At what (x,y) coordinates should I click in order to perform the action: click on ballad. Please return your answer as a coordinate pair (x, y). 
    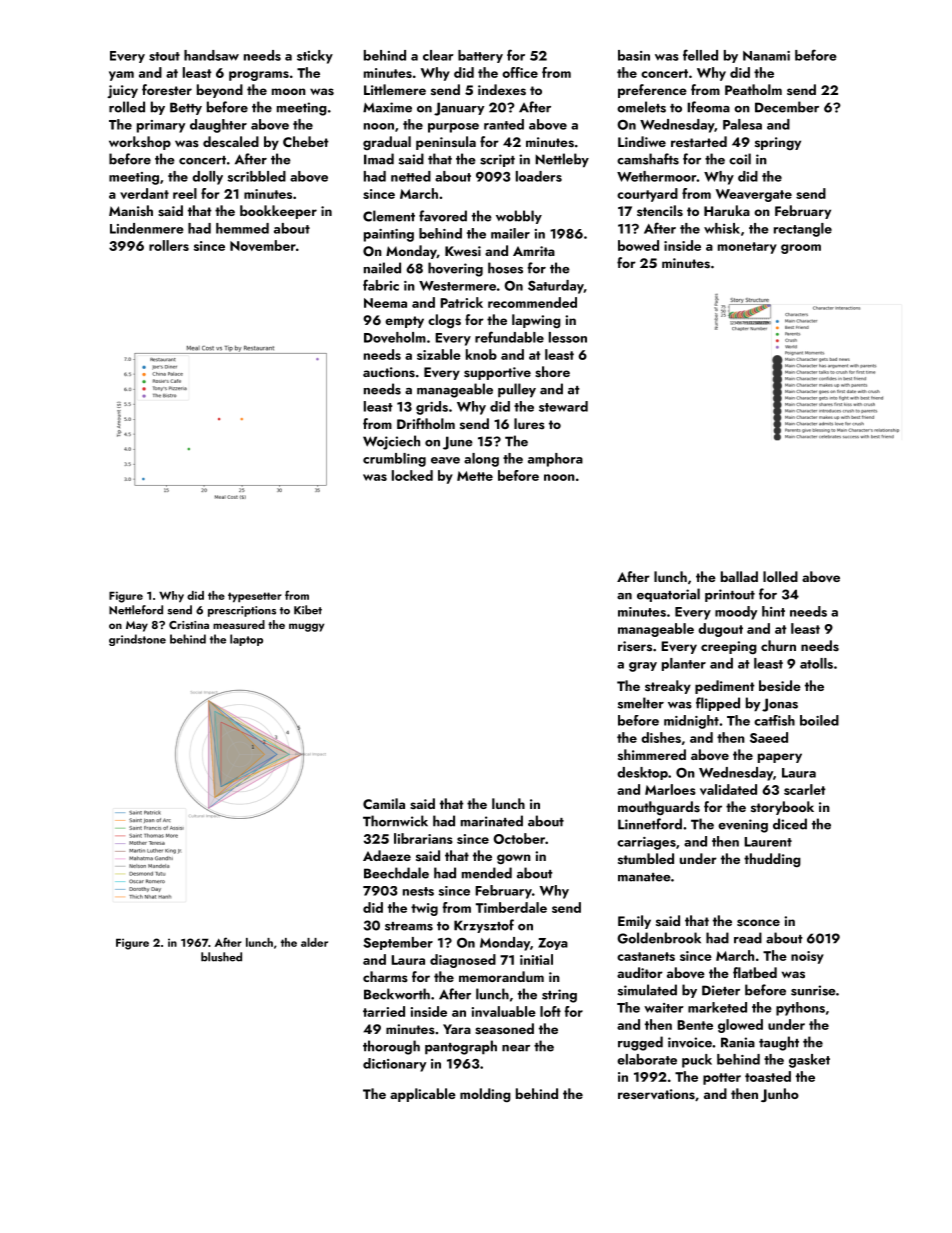
    Looking at the image, I should click on (739, 576).
